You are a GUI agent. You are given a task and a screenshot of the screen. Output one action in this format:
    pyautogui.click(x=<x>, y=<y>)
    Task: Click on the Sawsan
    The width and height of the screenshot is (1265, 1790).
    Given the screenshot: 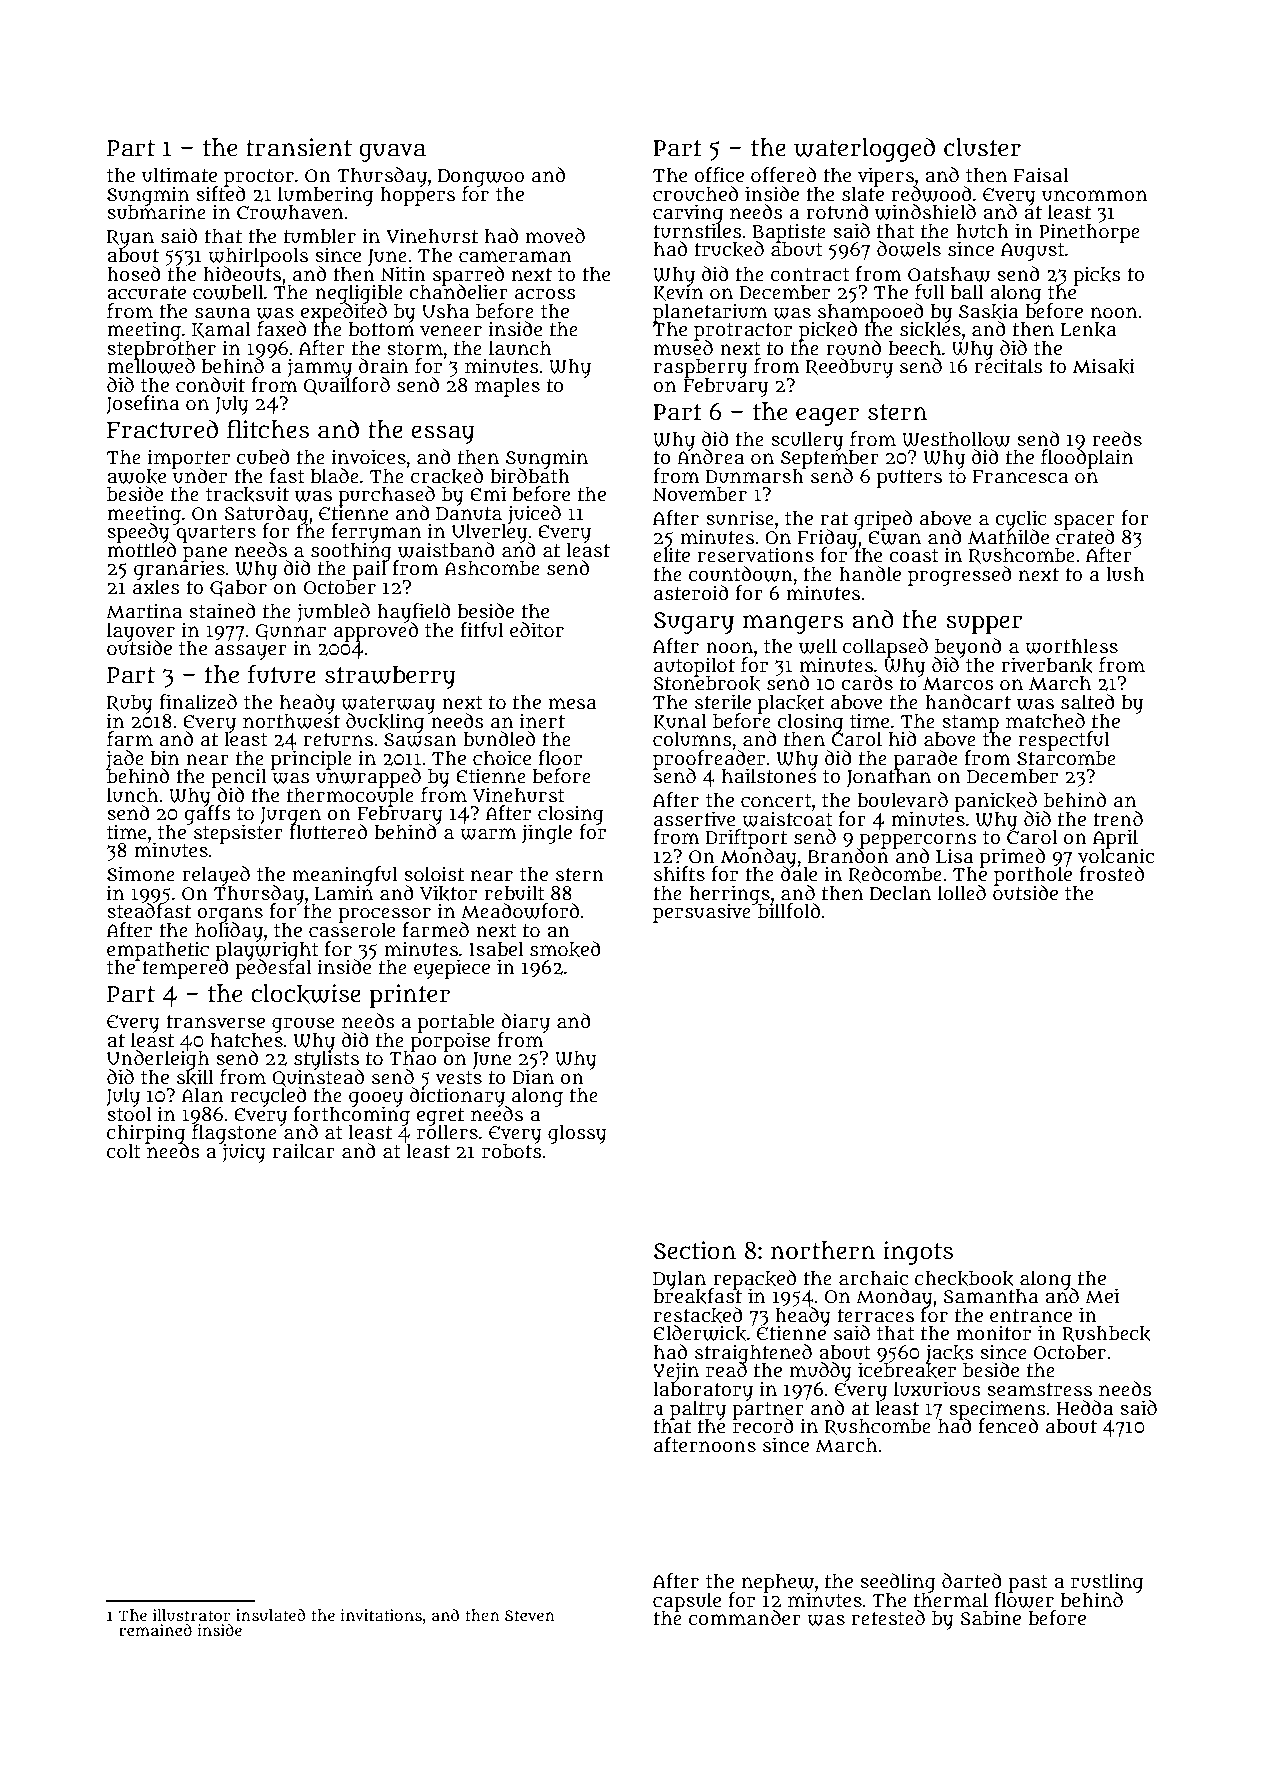 What is the action you would take?
    pyautogui.click(x=420, y=740)
